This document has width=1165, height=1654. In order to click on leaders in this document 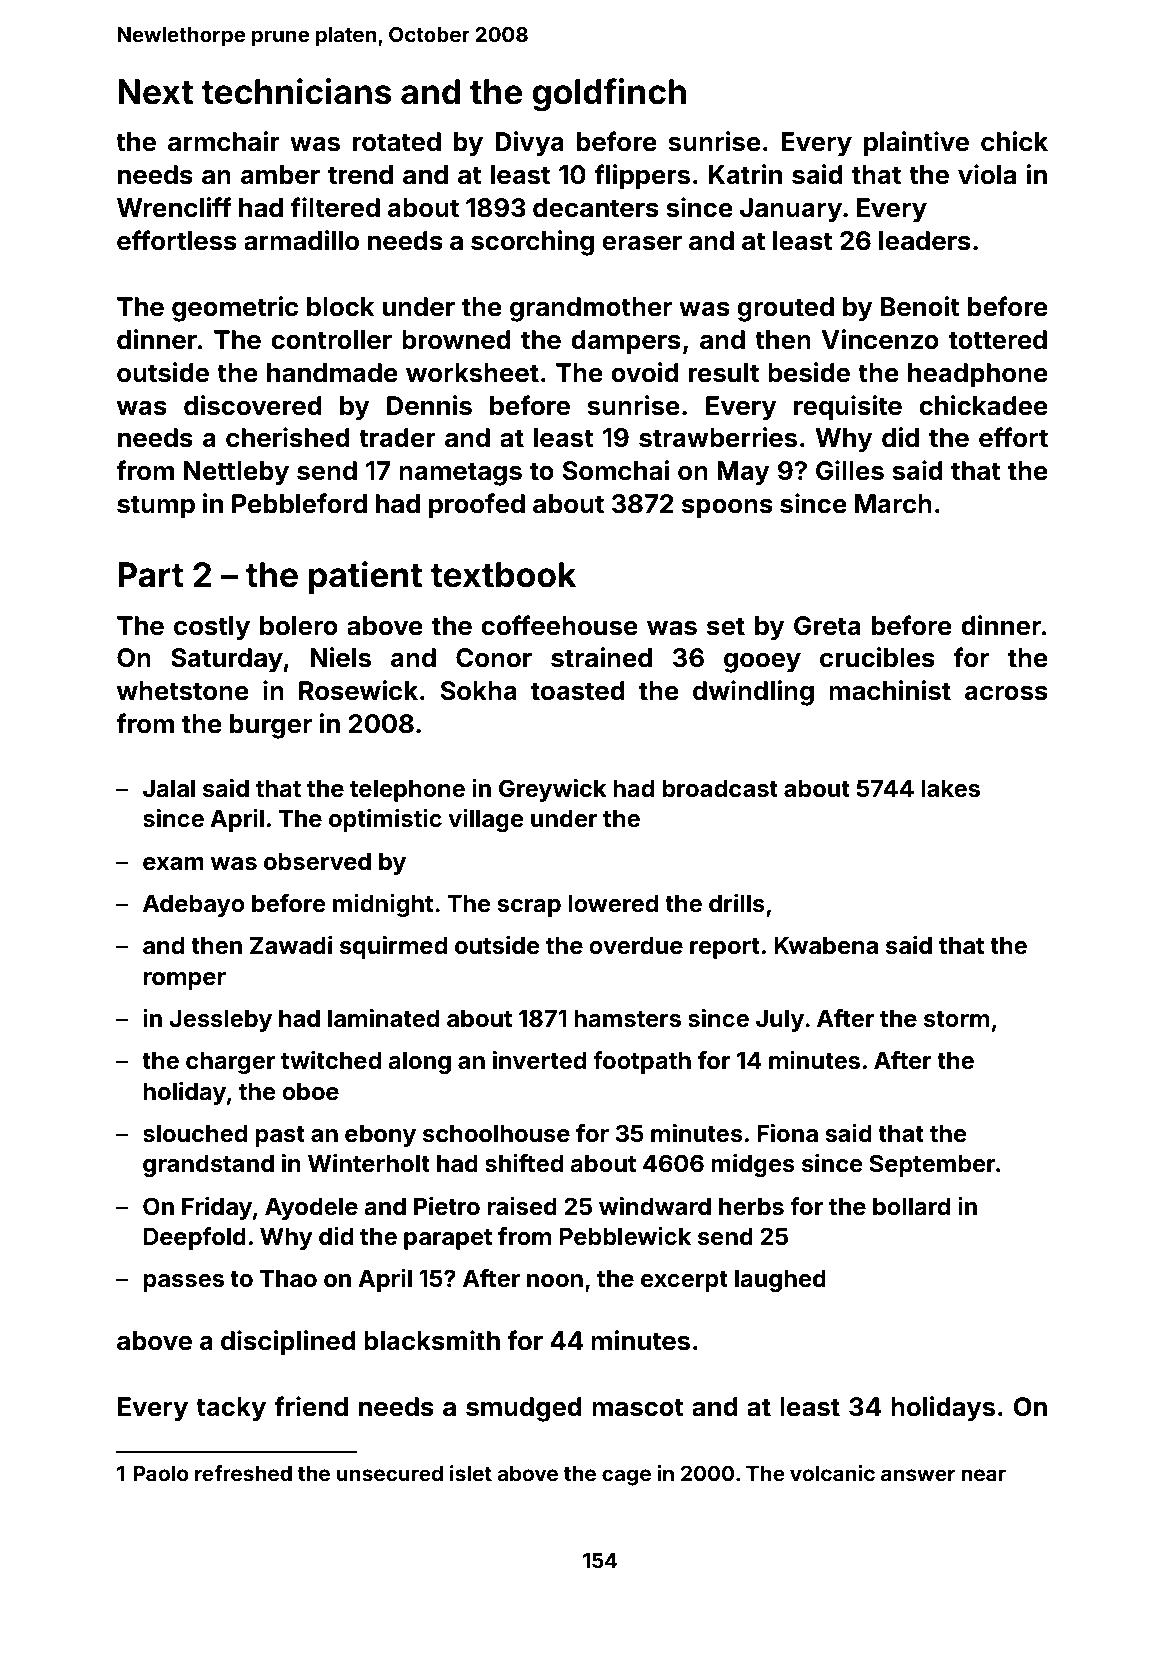, I will do `click(925, 241)`.
